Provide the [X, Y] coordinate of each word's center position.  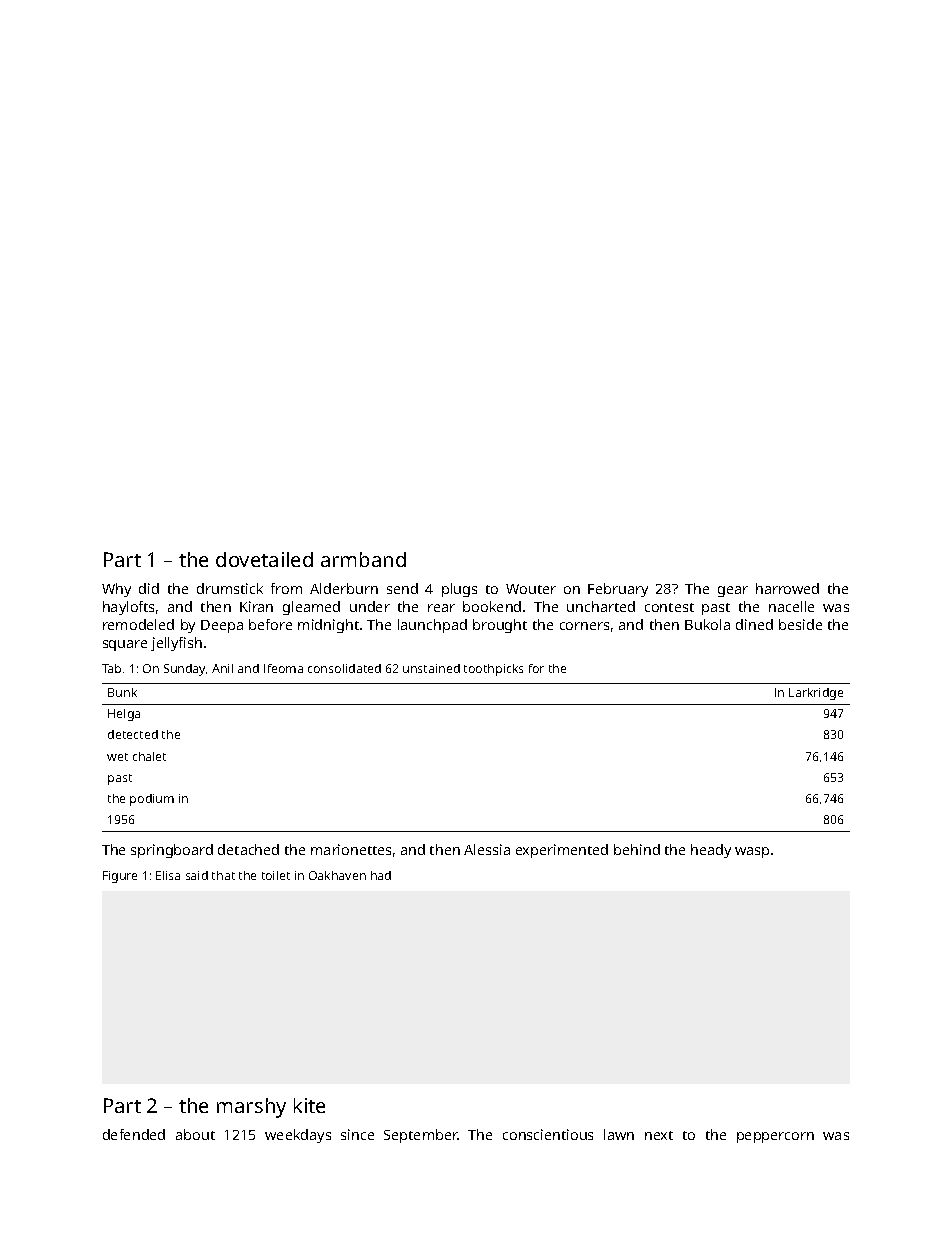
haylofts [128, 608]
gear [733, 591]
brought [500, 626]
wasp [752, 852]
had [381, 875]
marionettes [351, 849]
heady [711, 851]
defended [134, 1134]
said [197, 875]
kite [309, 1105]
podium [152, 800]
